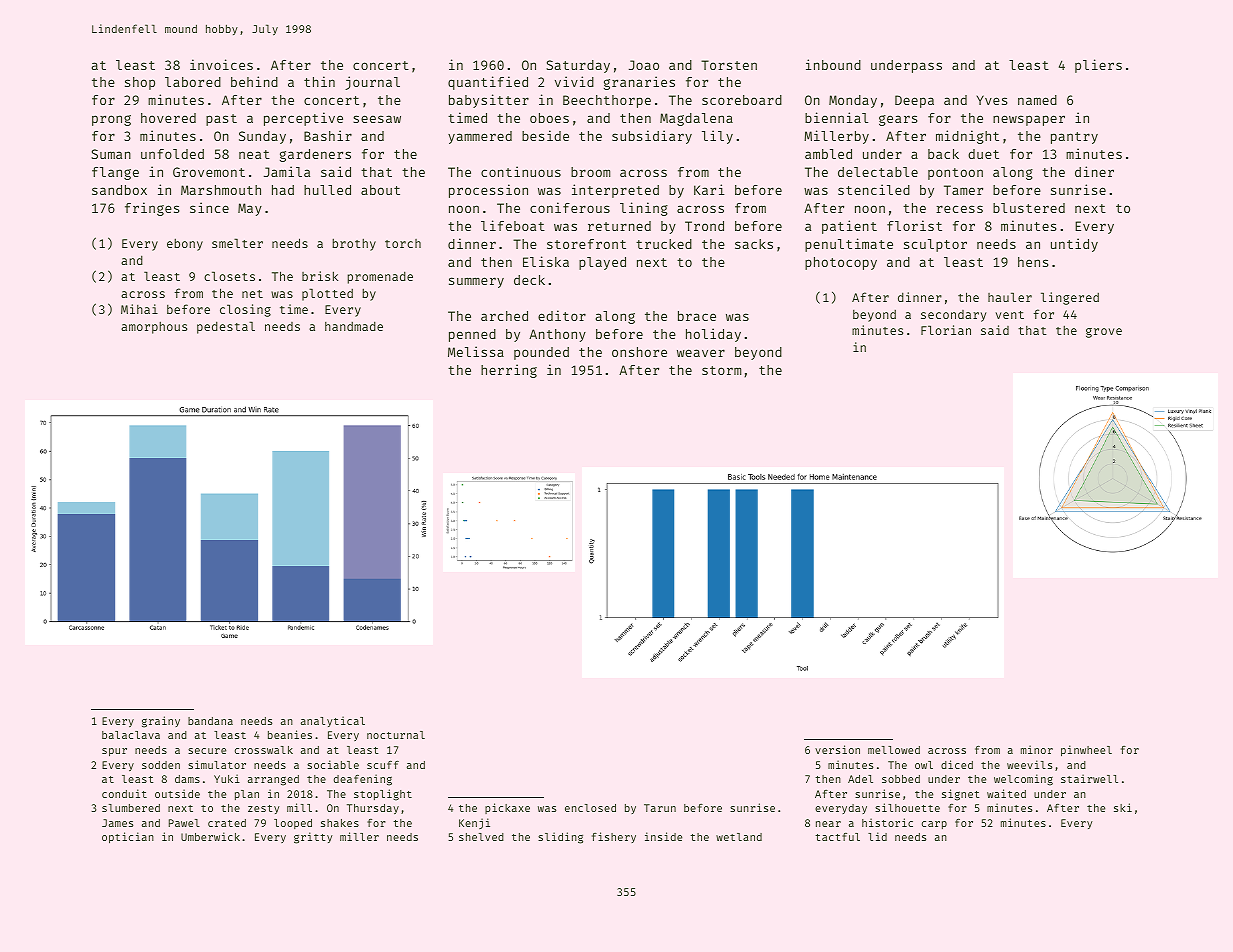  What do you see at coordinates (721, 370) in the screenshot?
I see `storm` at bounding box center [721, 370].
